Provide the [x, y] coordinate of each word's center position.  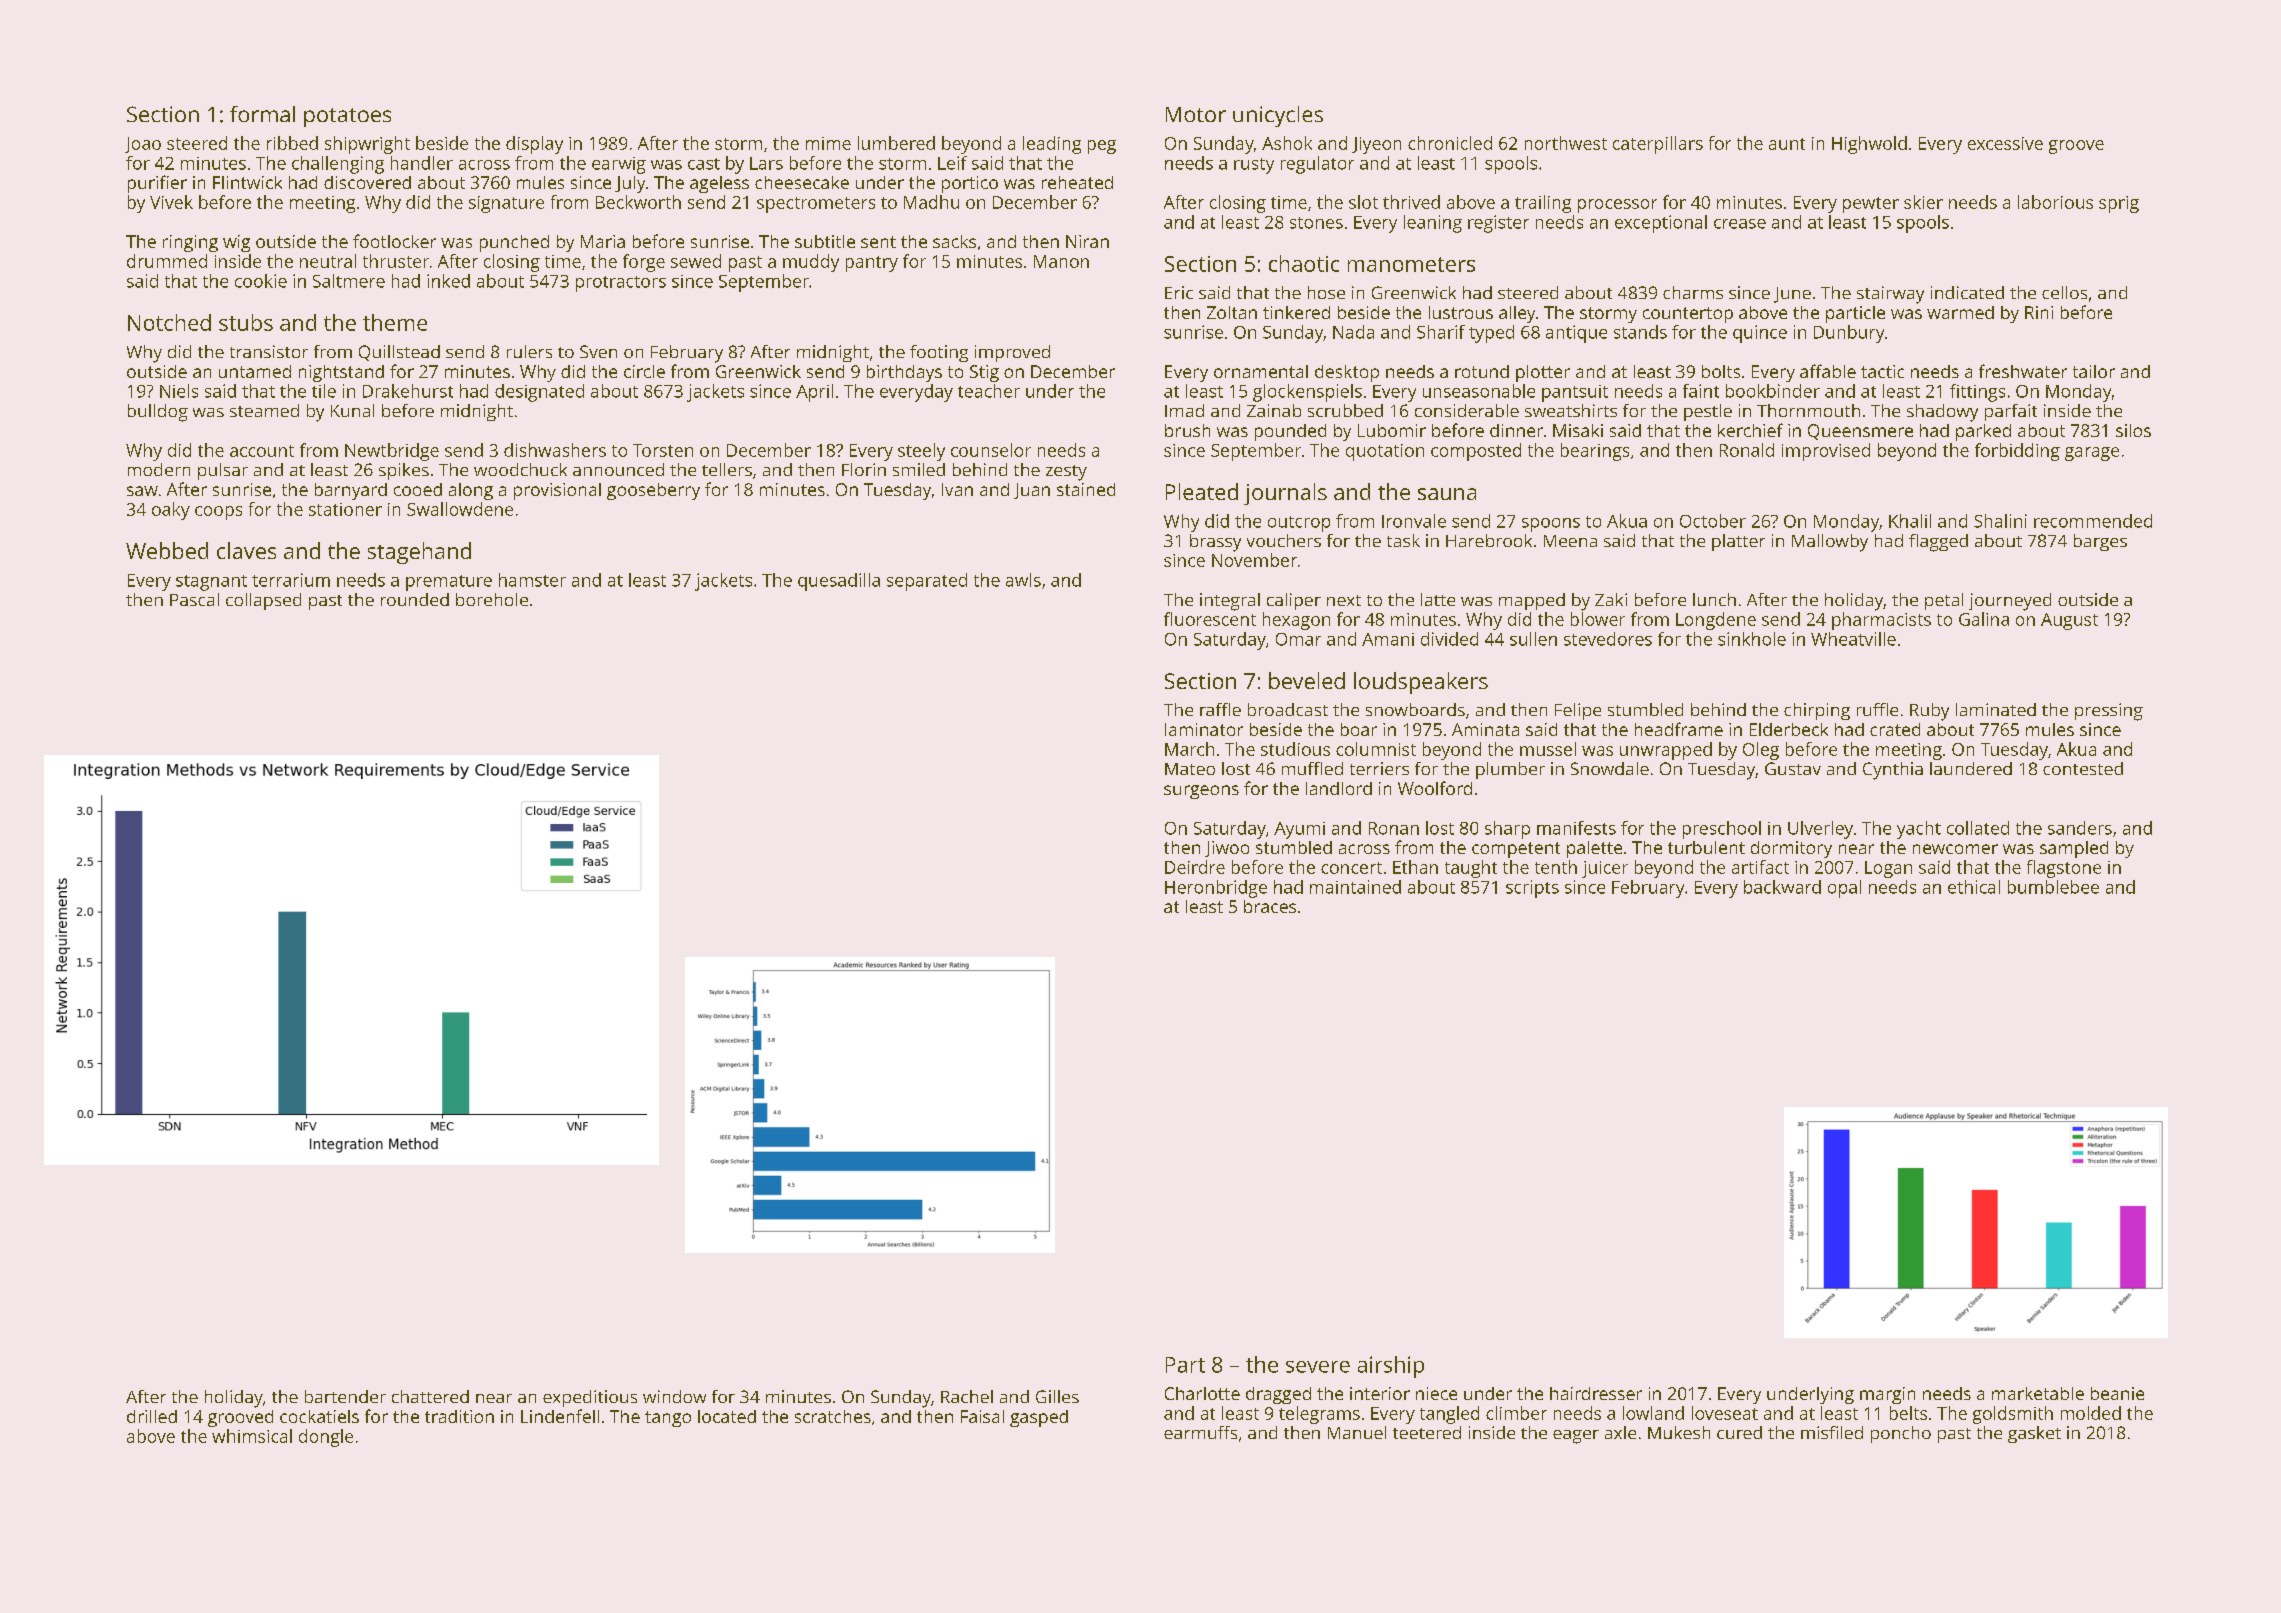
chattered [430, 1396]
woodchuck [520, 469]
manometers [1411, 264]
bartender [345, 1396]
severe [1318, 1367]
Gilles [1057, 1396]
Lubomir [1392, 430]
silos [2133, 430]
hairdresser [1596, 1393]
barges [2100, 542]
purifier [157, 184]
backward [1782, 887]
